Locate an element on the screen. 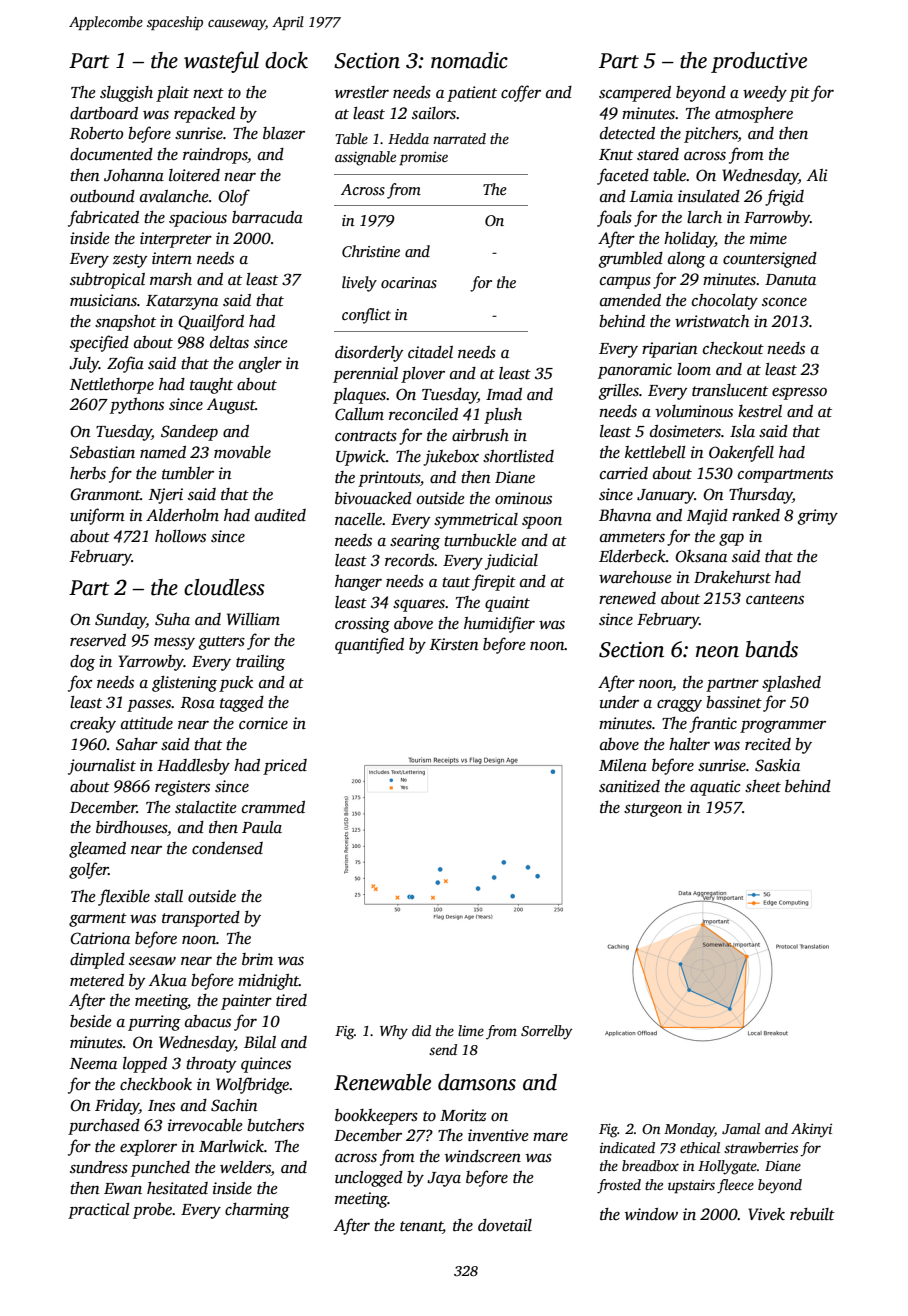 Image resolution: width=908 pixels, height=1316 pixels. beside is located at coordinates (91, 1021).
